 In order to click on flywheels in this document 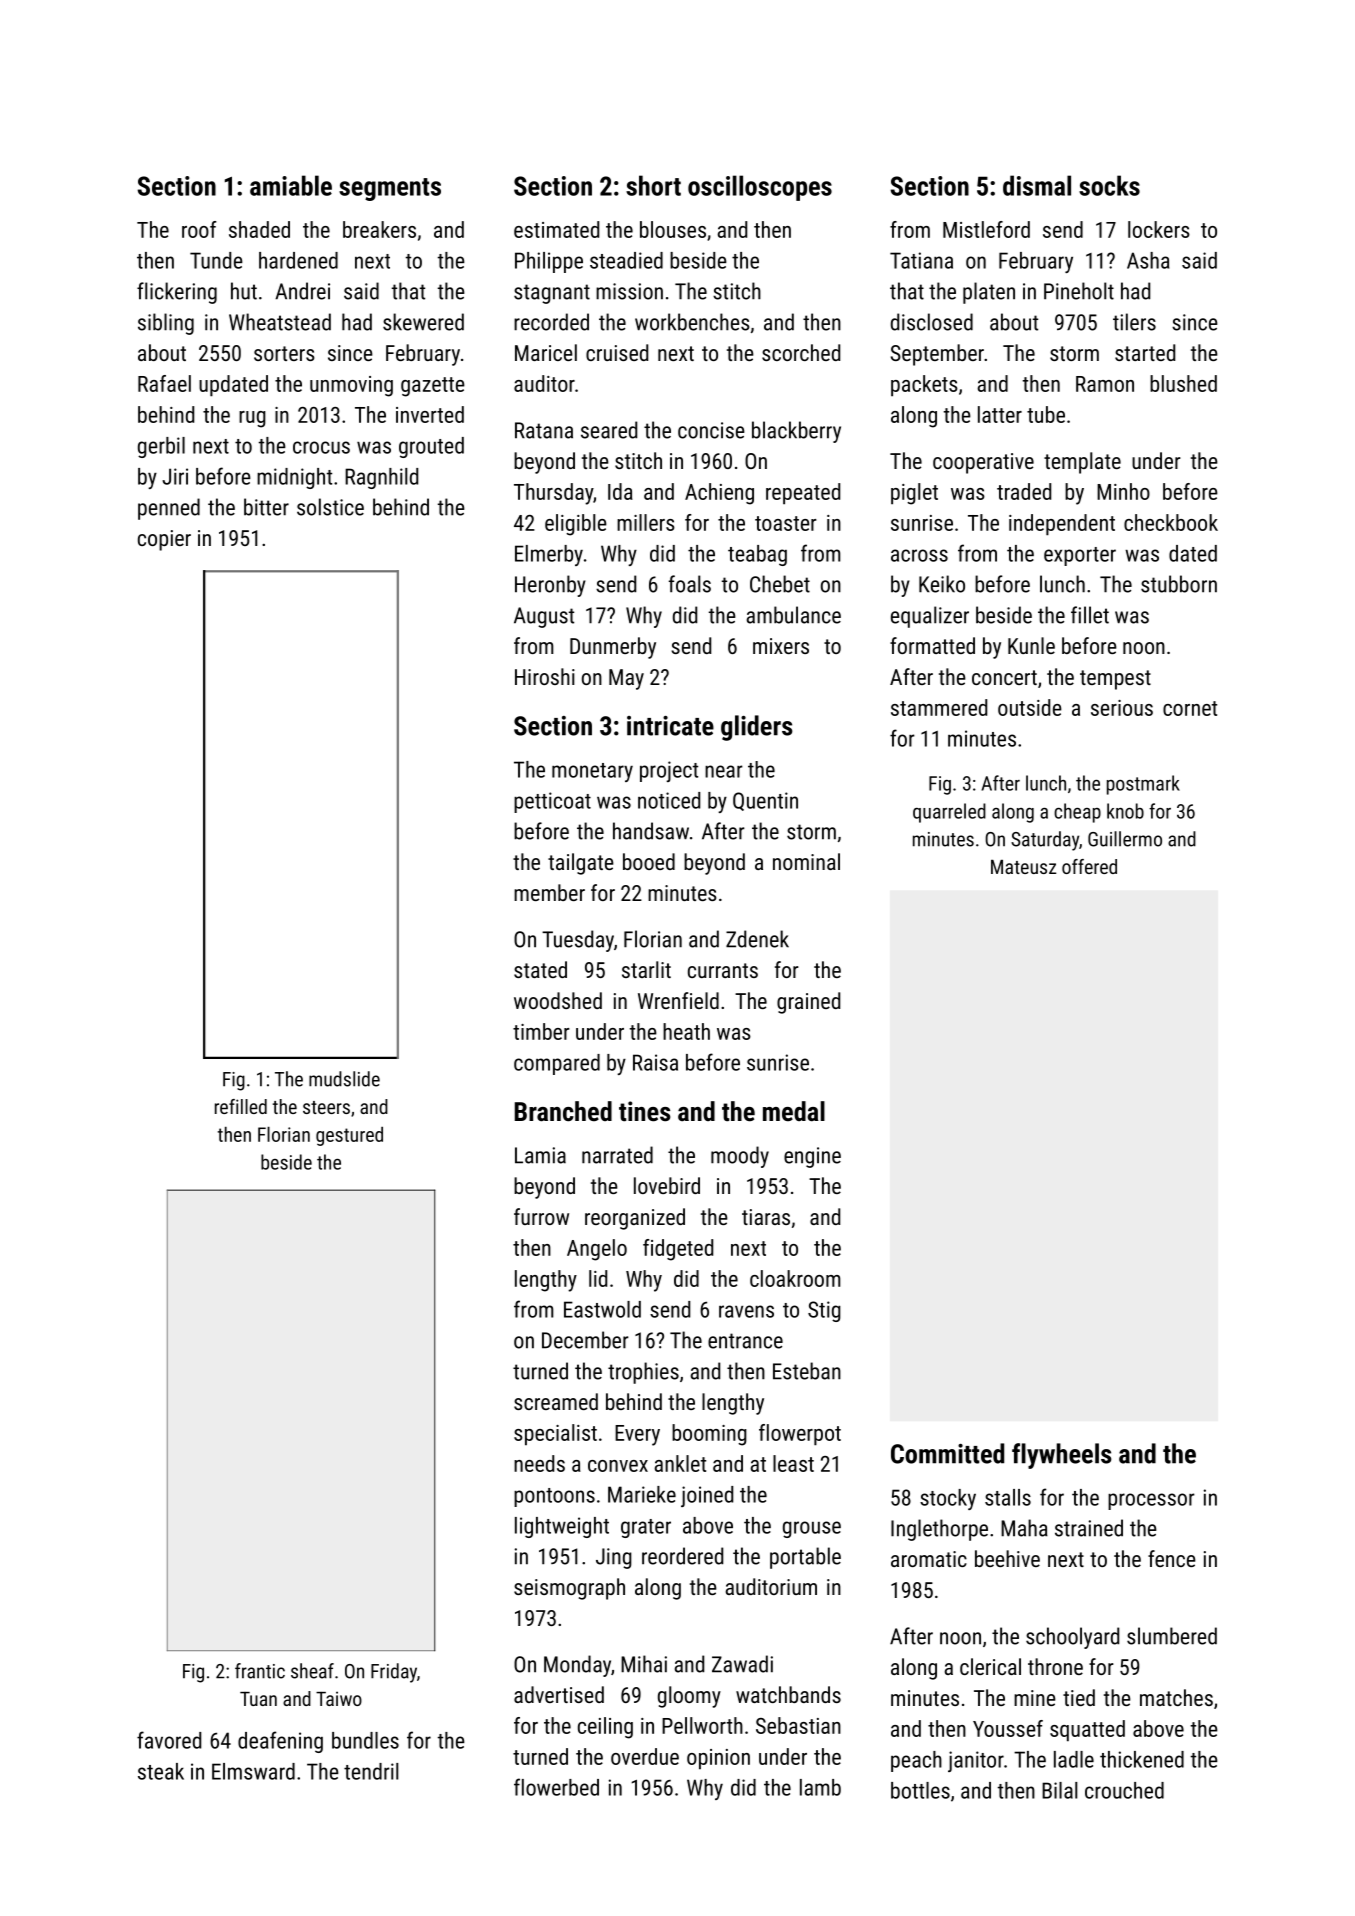, I will do `click(1062, 1456)`.
